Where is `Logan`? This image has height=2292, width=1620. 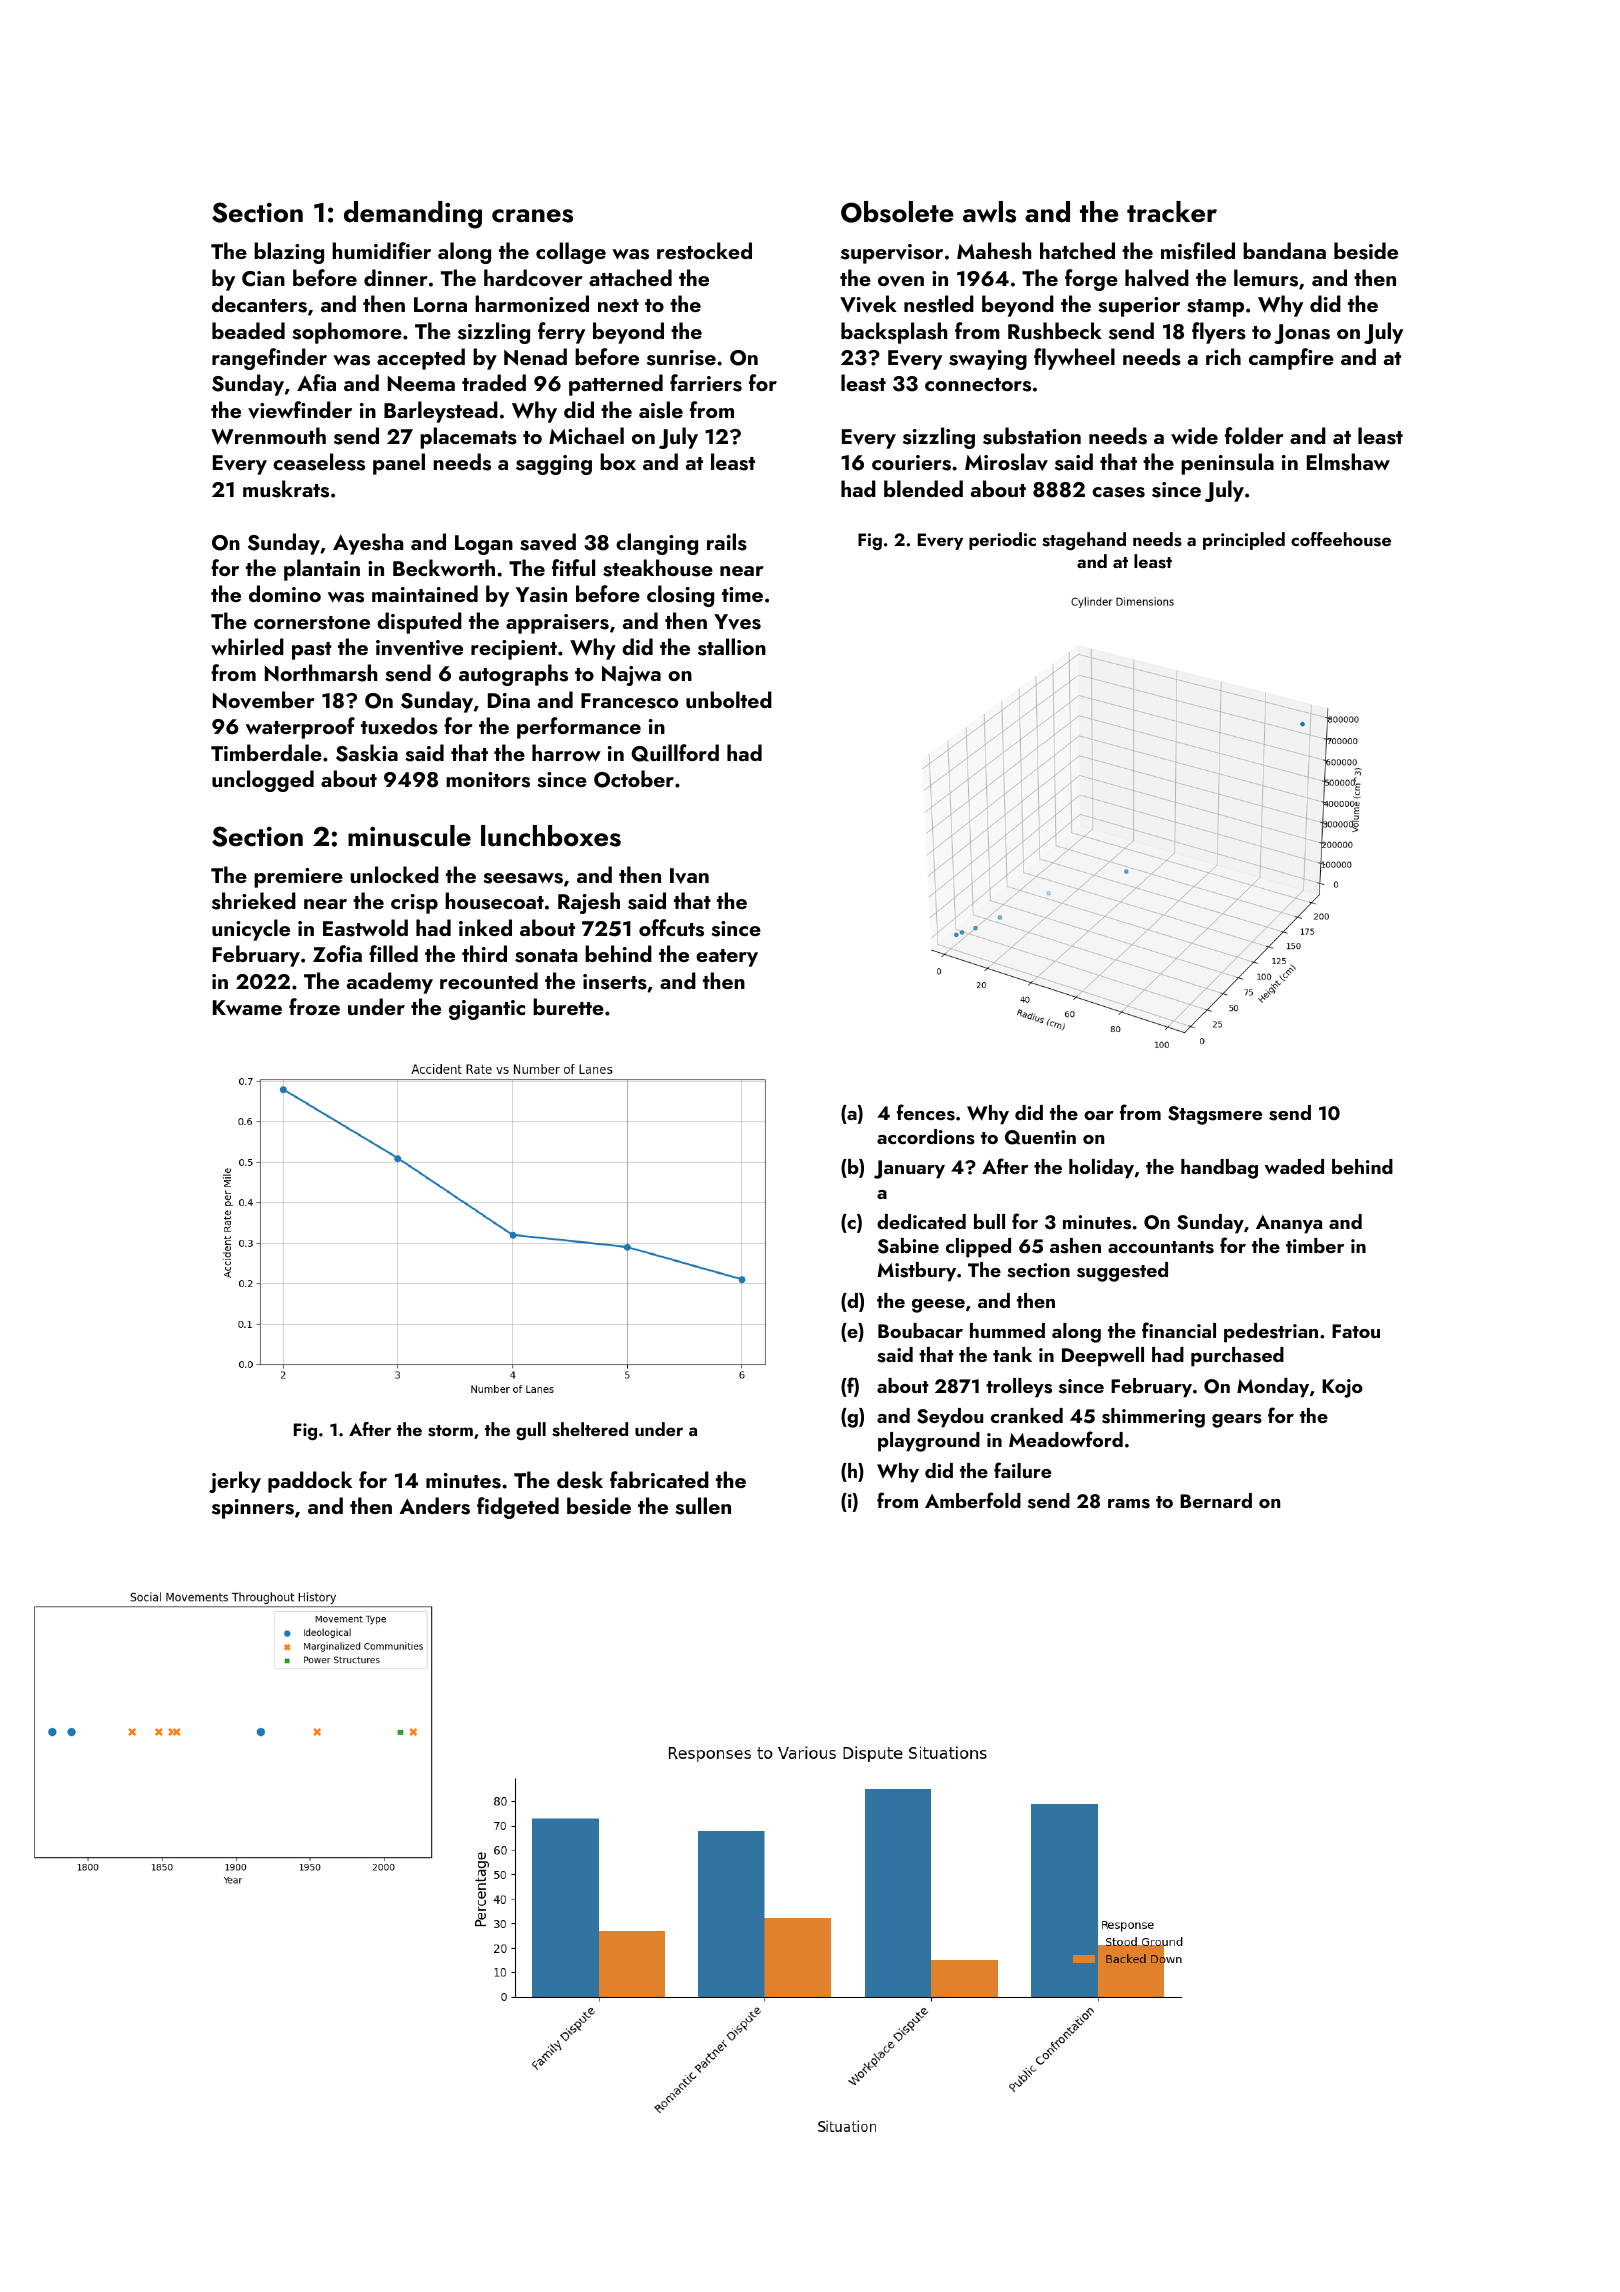
Logan is located at coordinates (484, 545).
